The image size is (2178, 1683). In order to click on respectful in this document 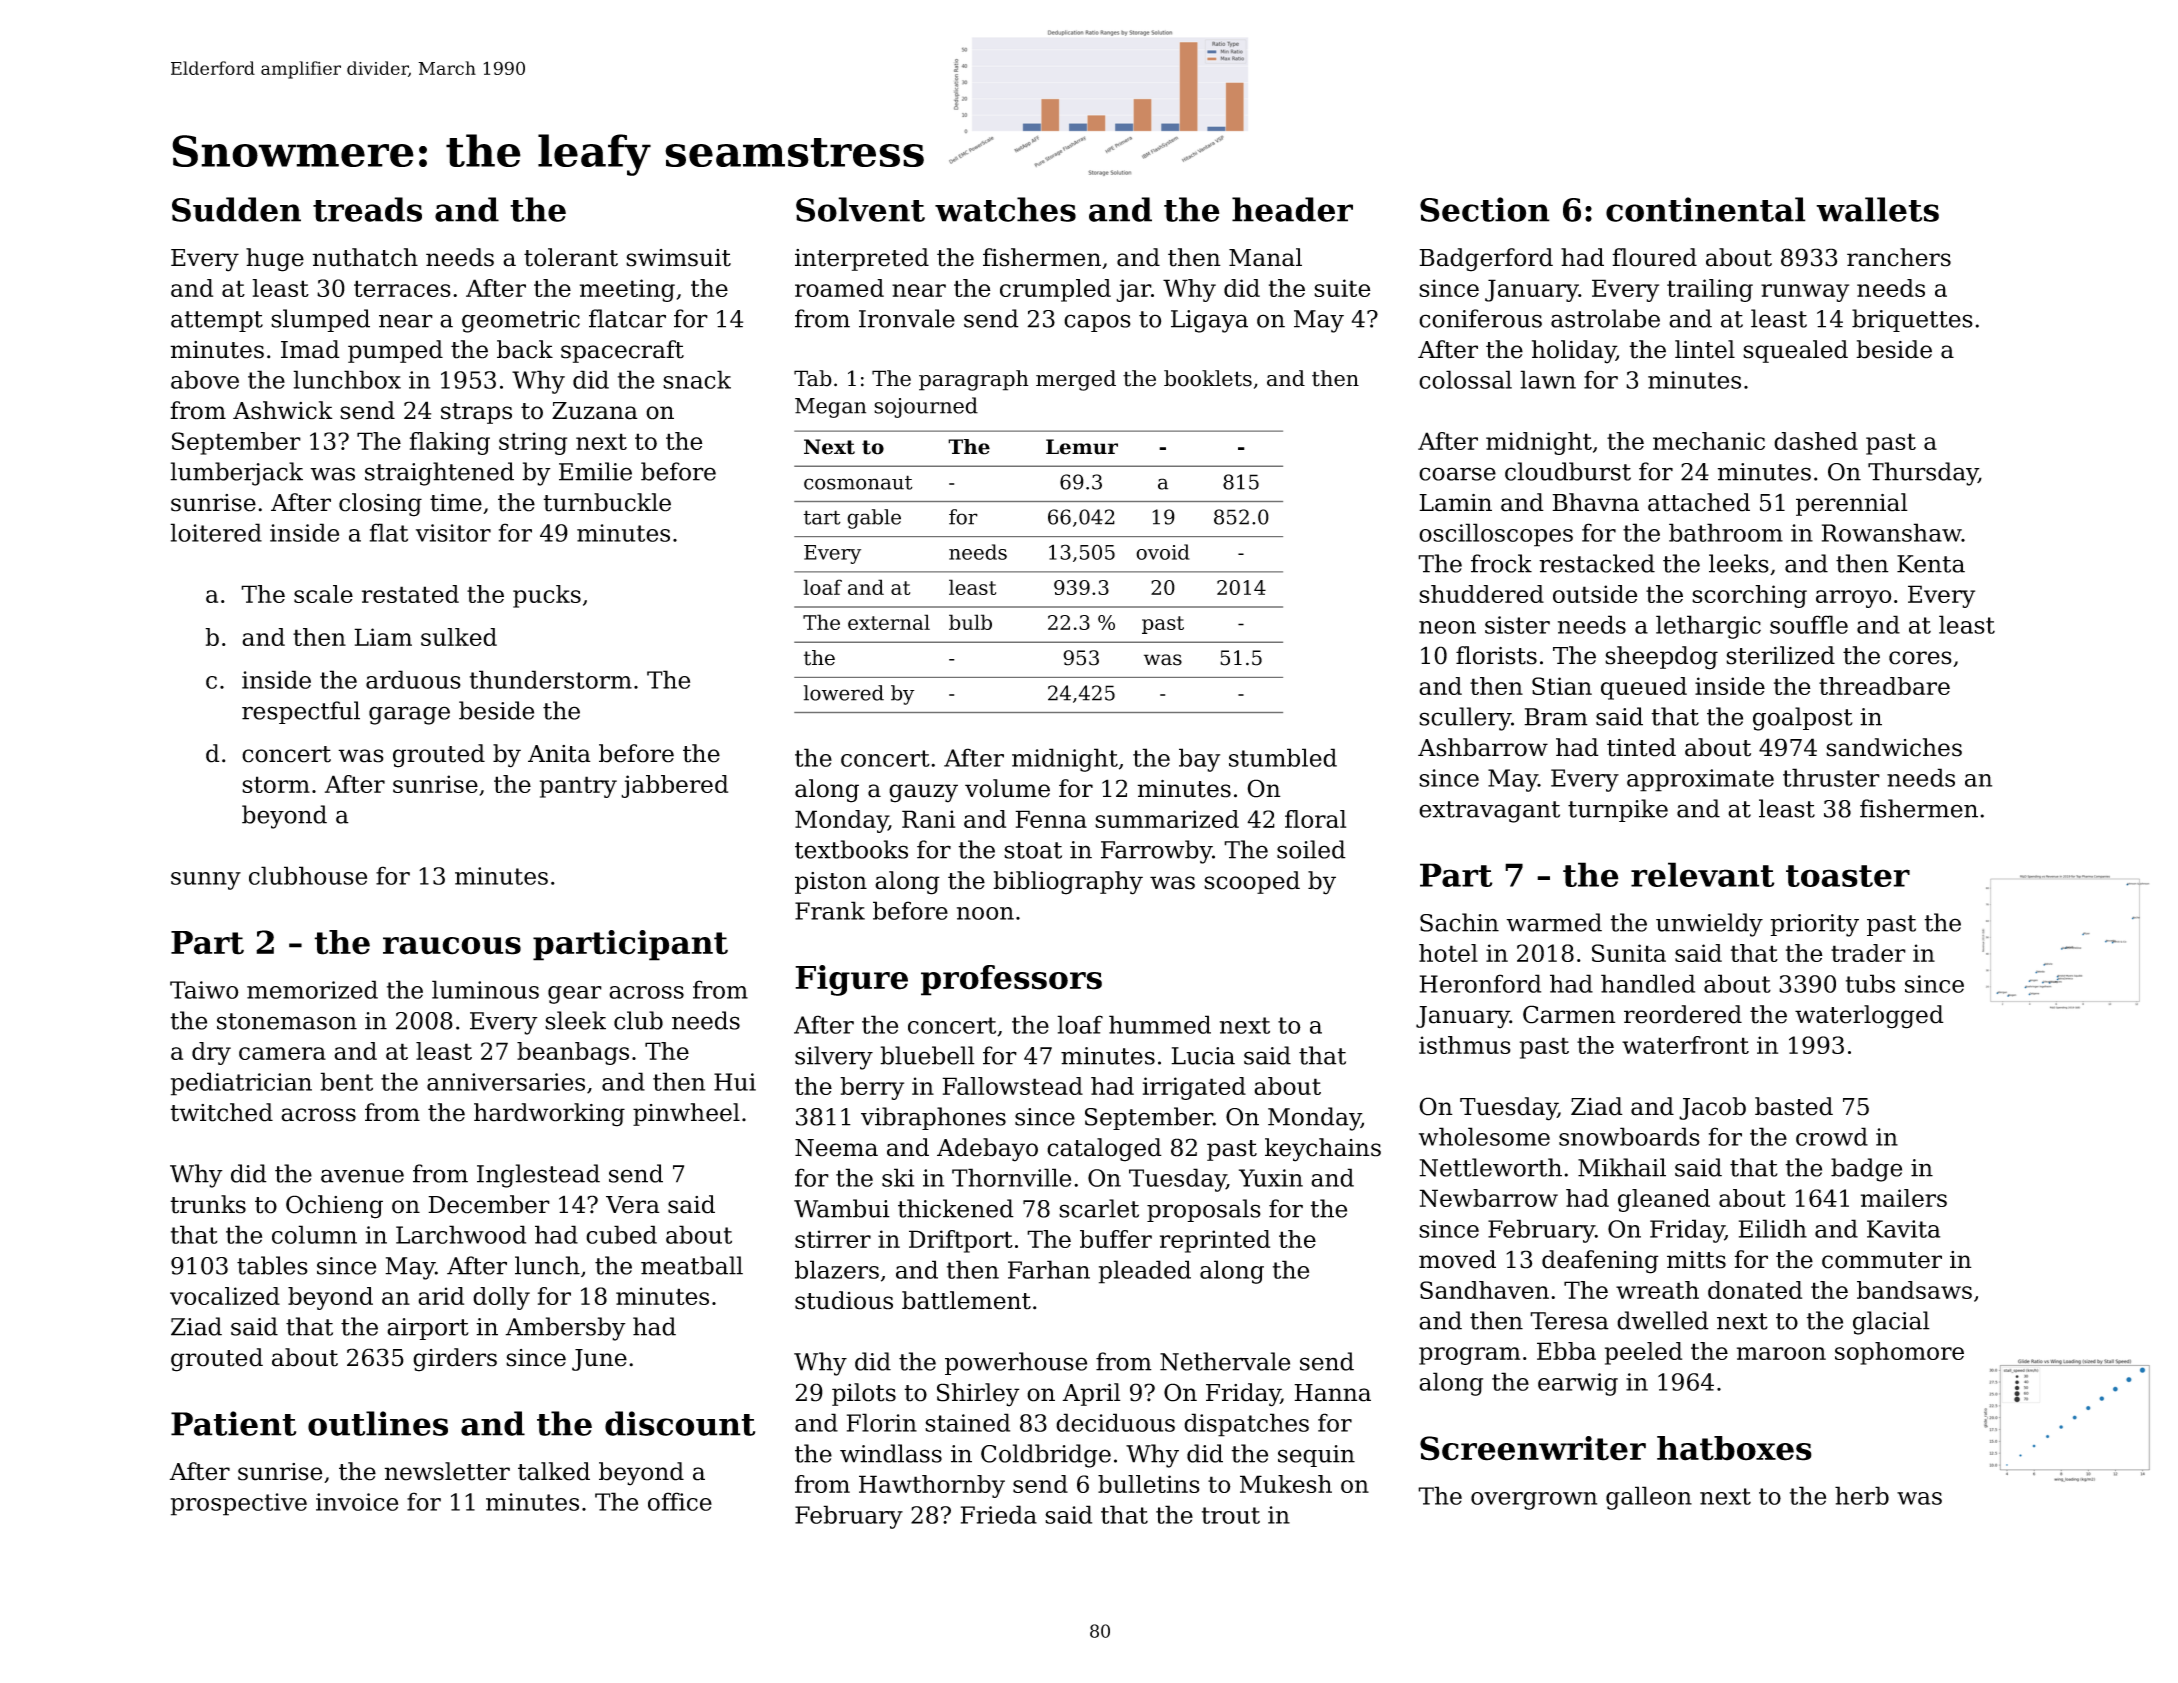, I will do `click(301, 712)`.
